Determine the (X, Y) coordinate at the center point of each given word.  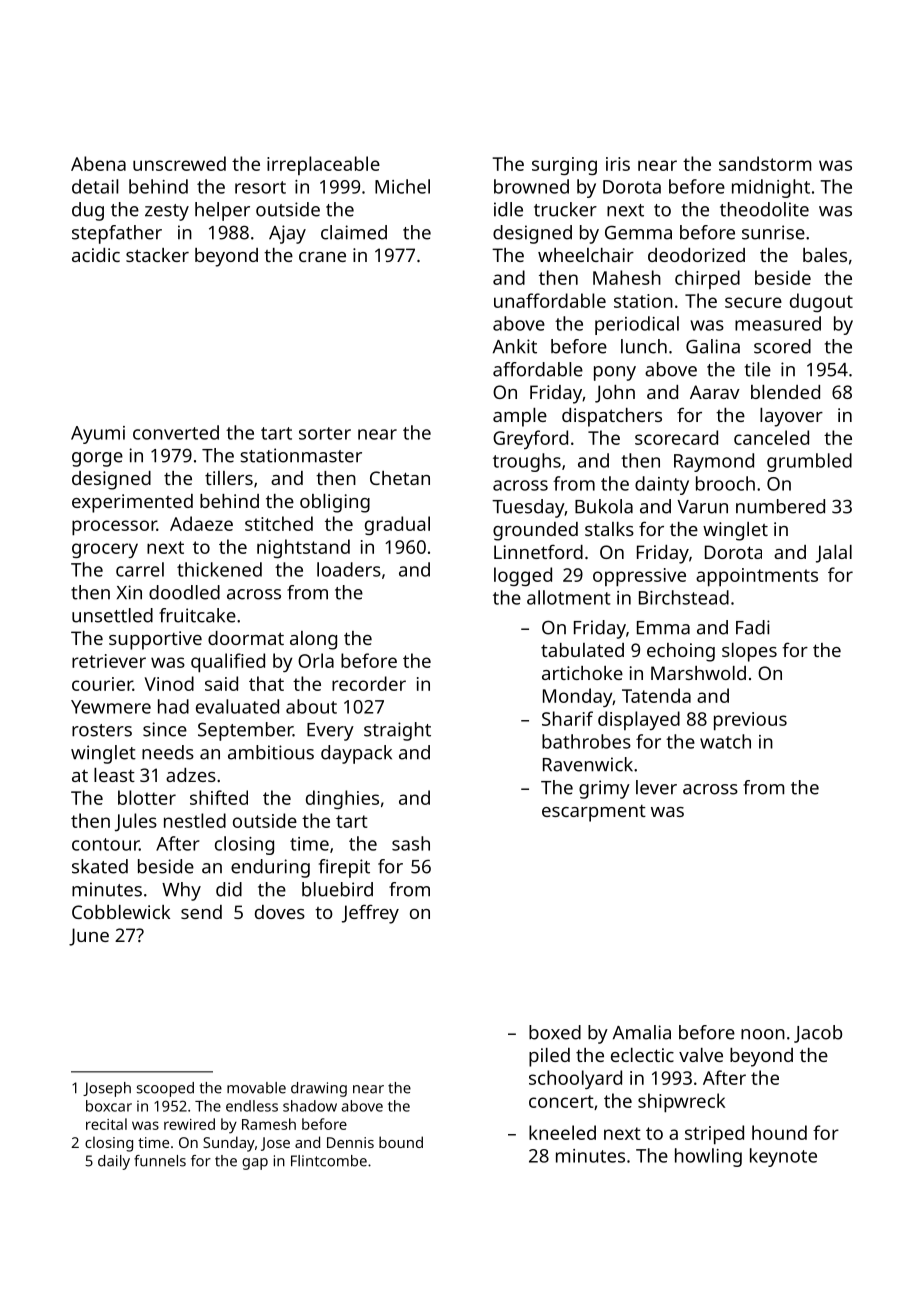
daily (114, 1162)
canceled (771, 437)
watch (725, 741)
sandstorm (765, 163)
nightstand (303, 548)
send (201, 912)
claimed (354, 232)
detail (95, 186)
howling (708, 1157)
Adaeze (201, 523)
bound (401, 1142)
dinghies (342, 799)
